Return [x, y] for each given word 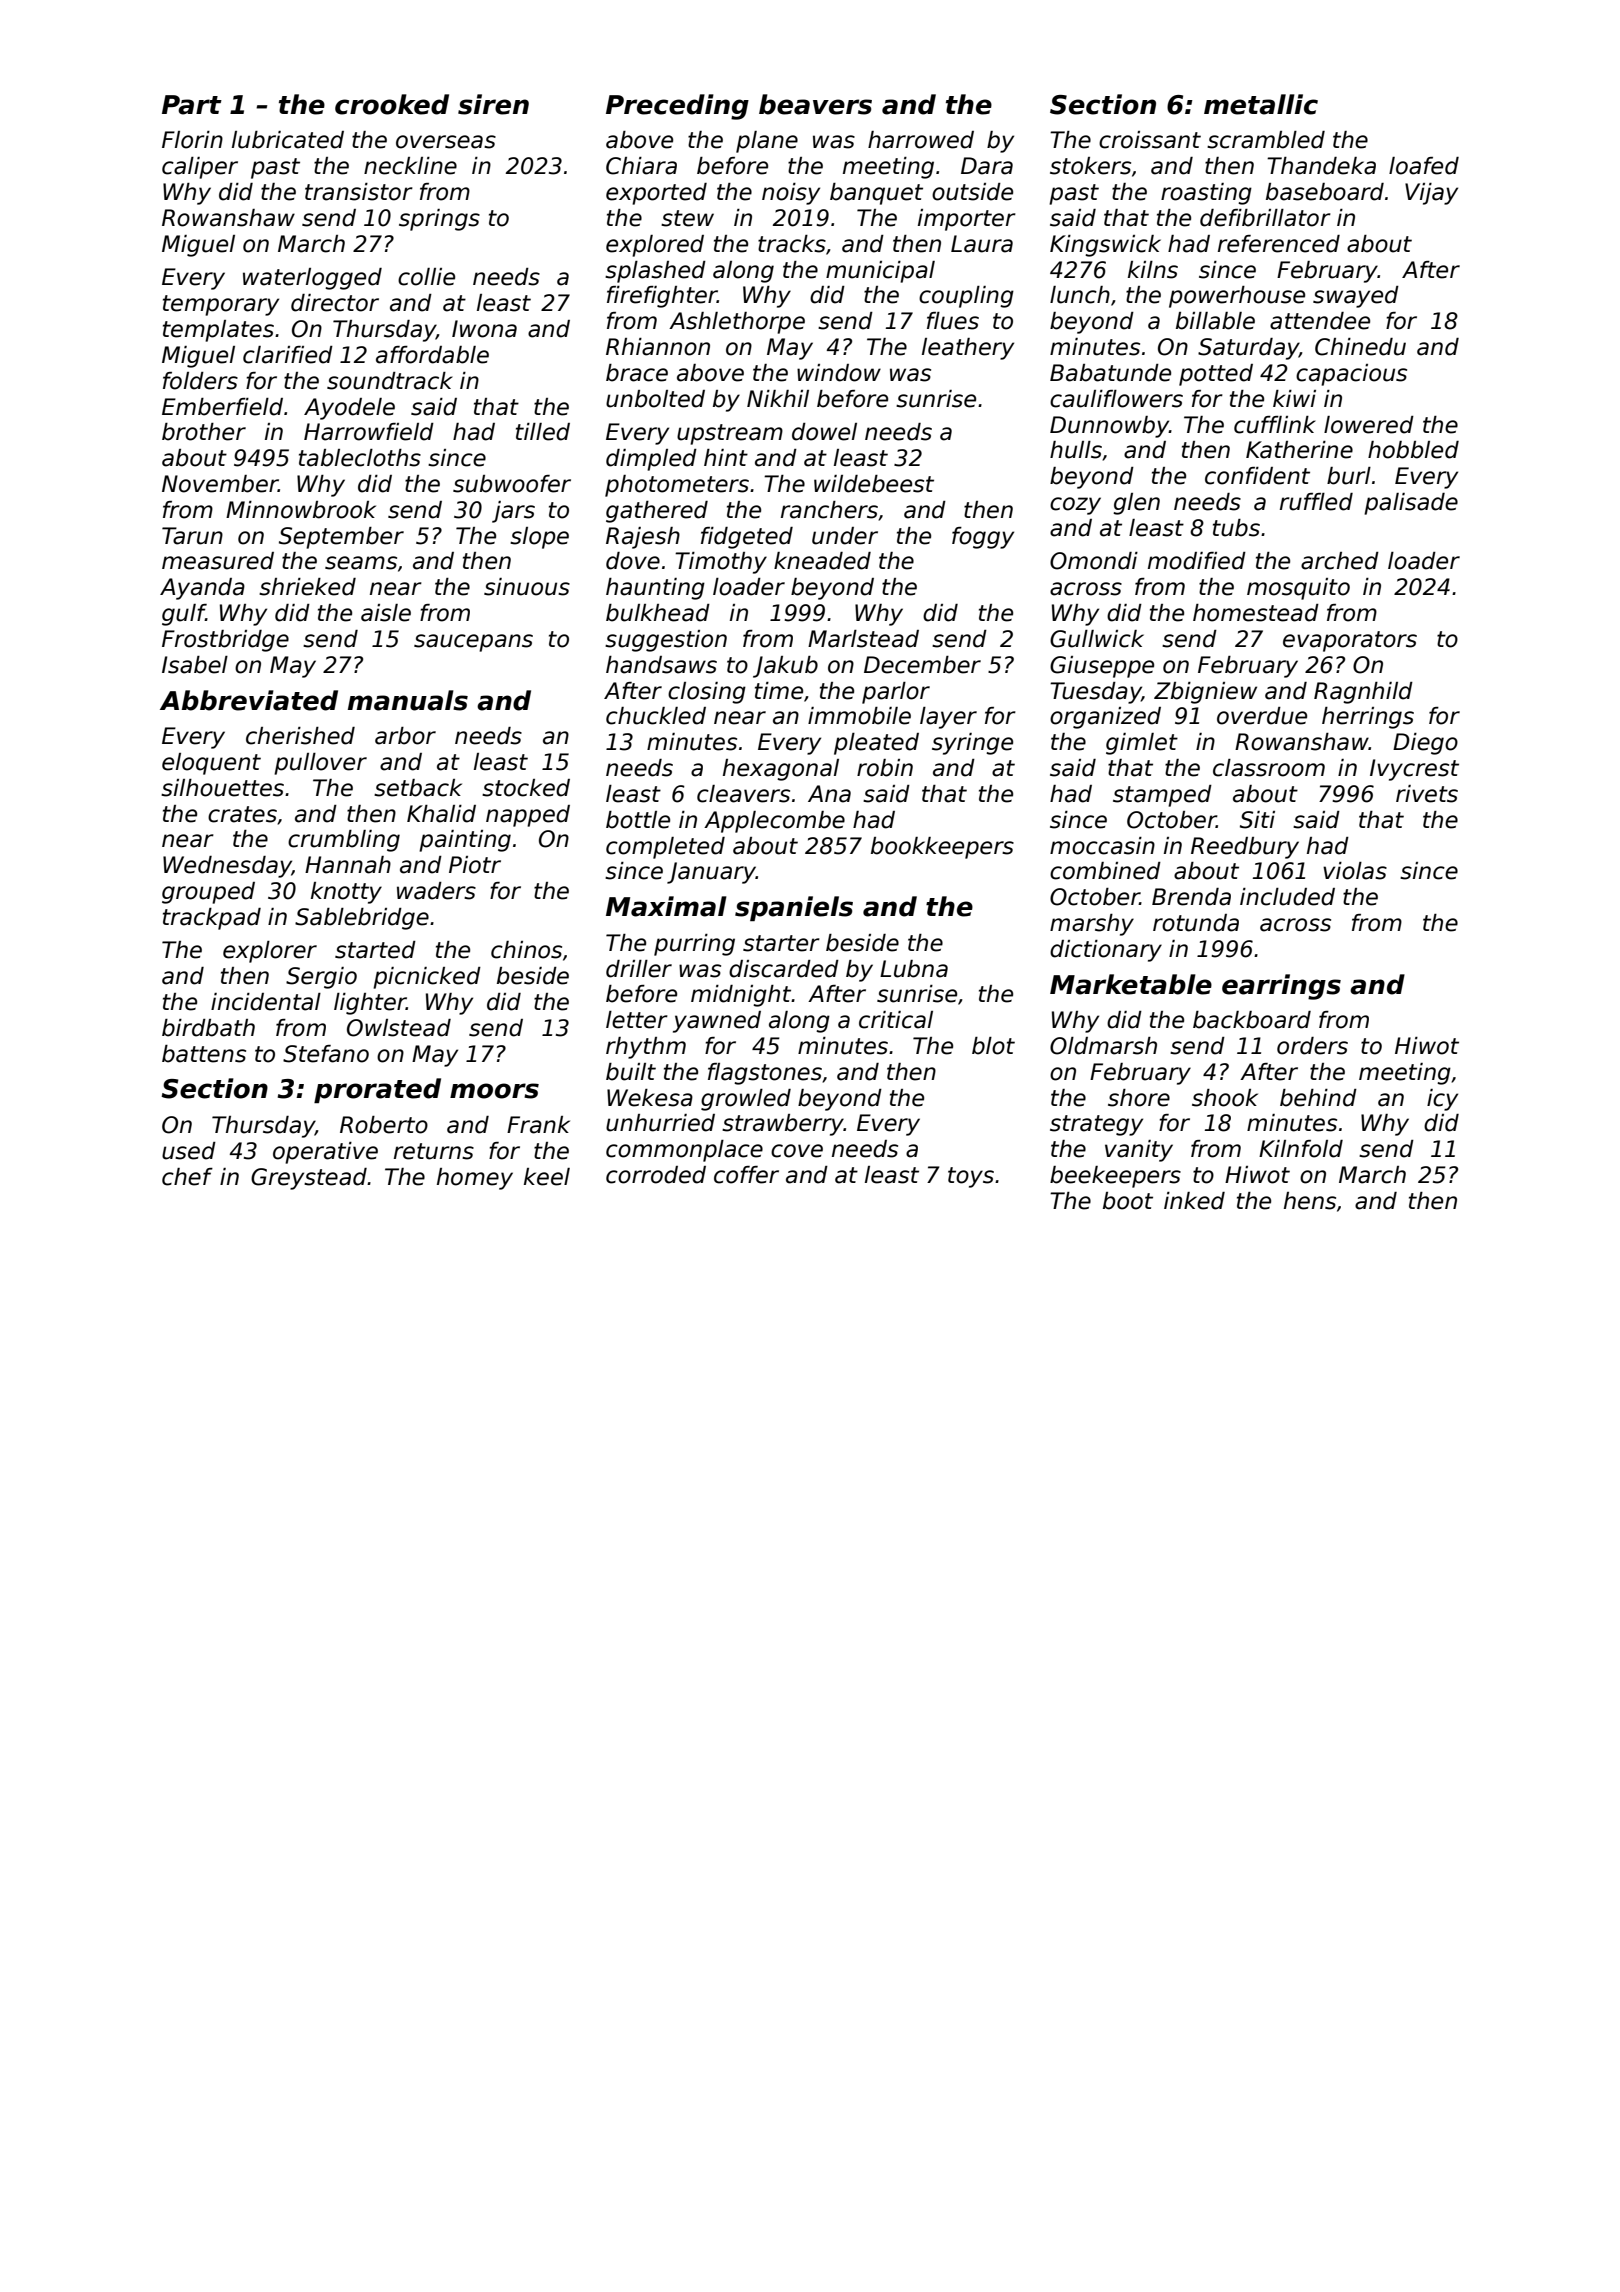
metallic [1261, 104]
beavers [815, 104]
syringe [972, 744]
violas [1355, 871]
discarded [784, 969]
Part [192, 105]
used [189, 1151]
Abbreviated [249, 700]
